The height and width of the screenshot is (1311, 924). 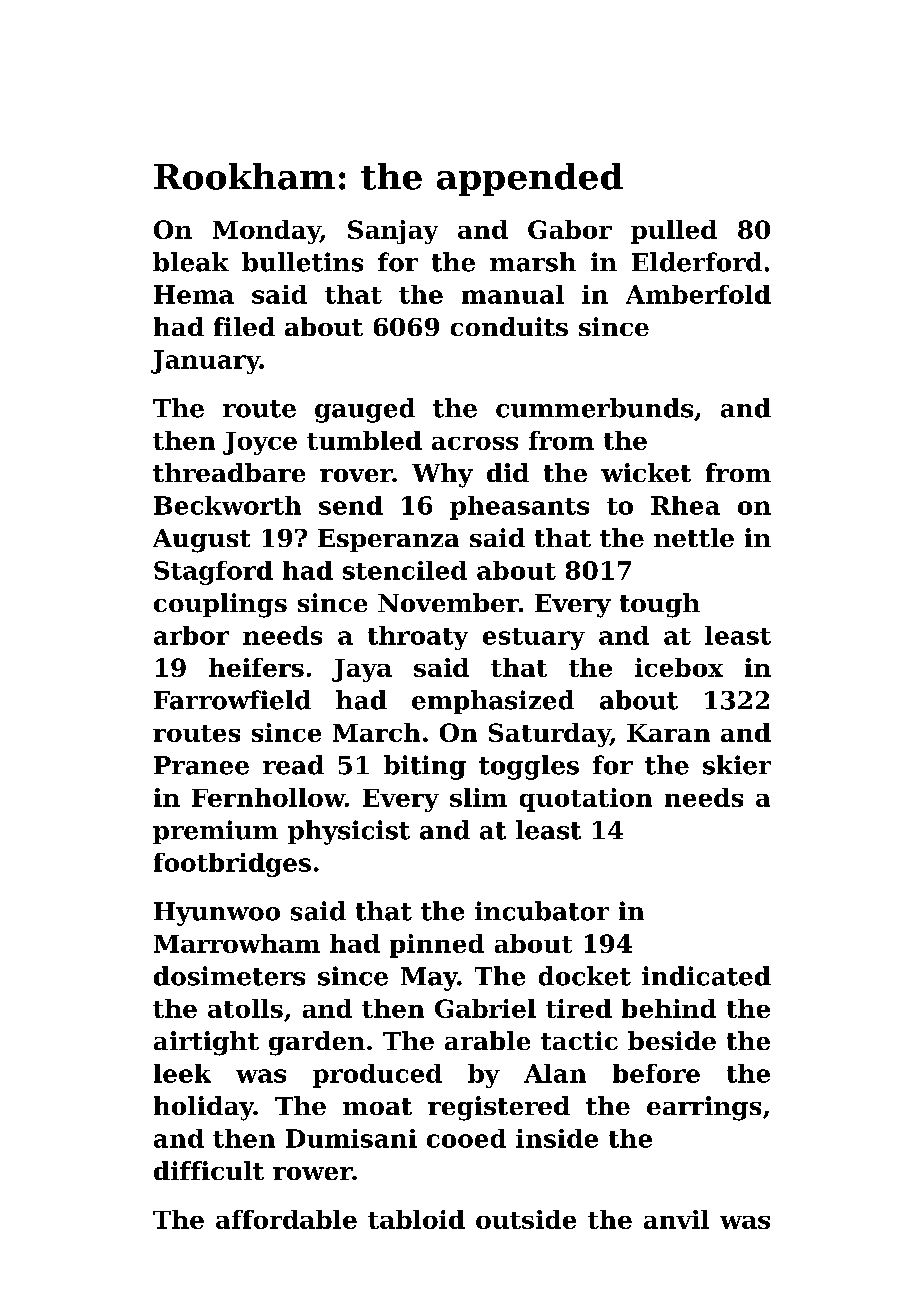 I want to click on tabloid, so click(x=416, y=1219).
